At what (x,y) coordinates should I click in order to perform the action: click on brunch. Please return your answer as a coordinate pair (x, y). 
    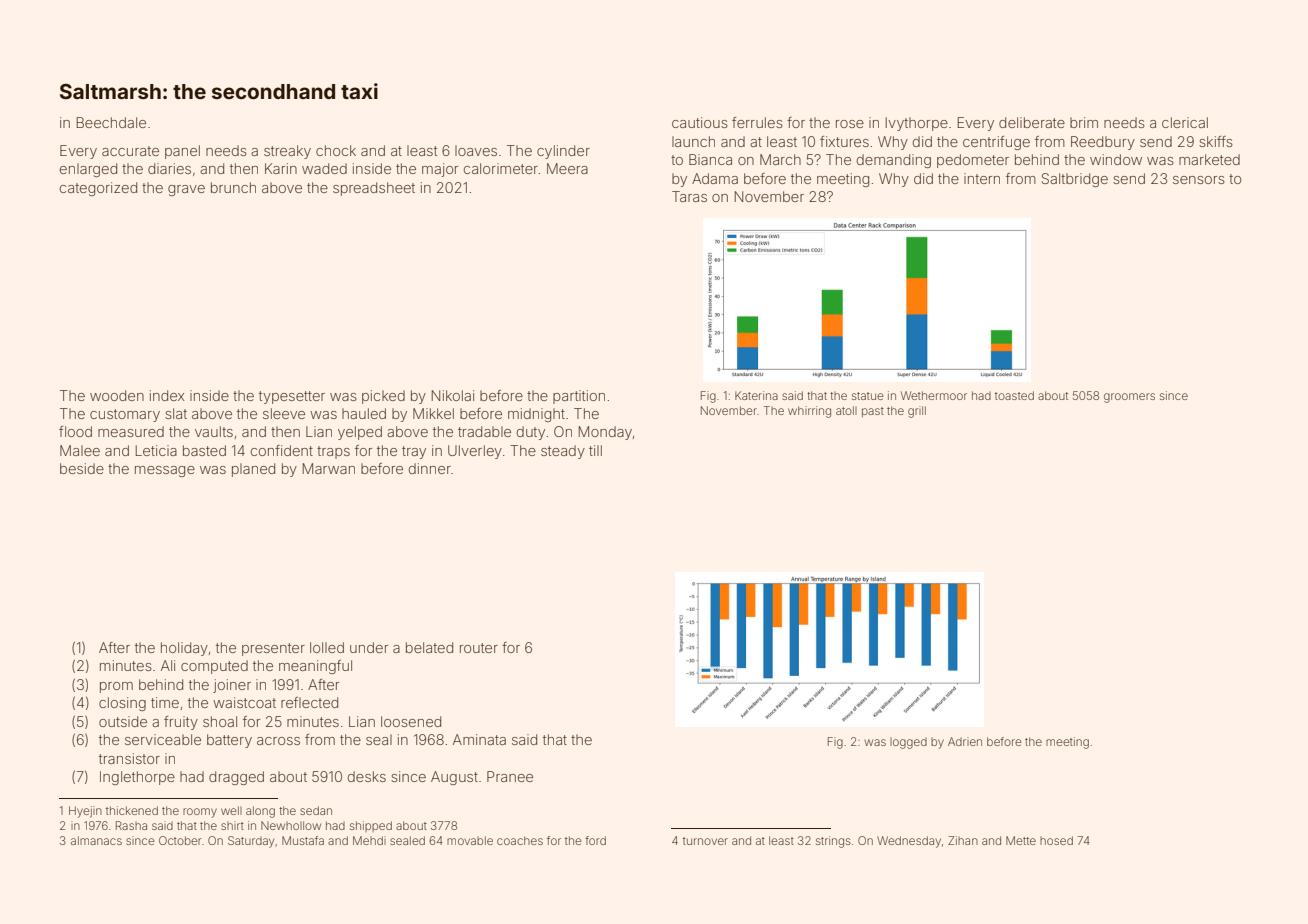
    Looking at the image, I should click on (233, 187).
